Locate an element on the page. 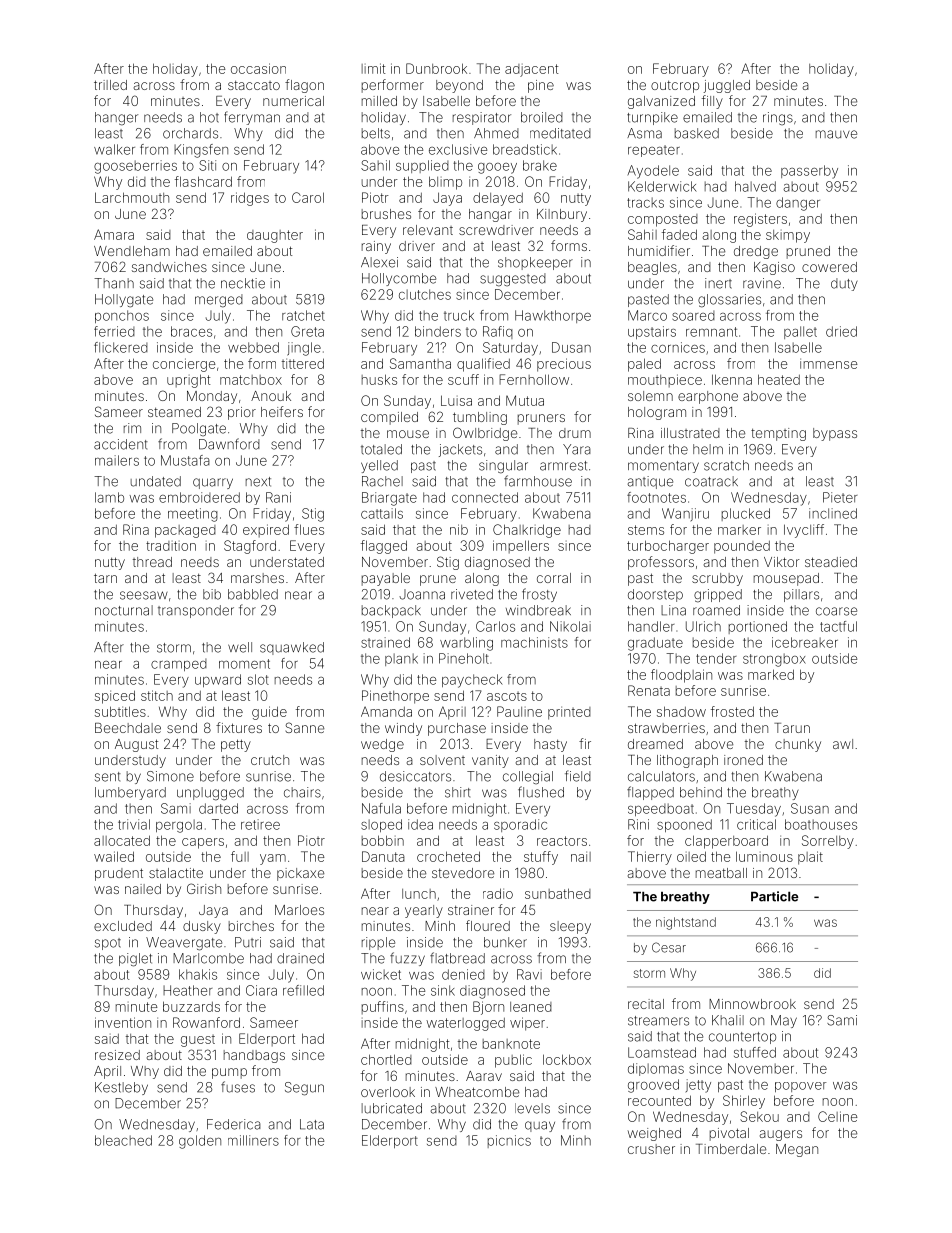 The height and width of the document is (1233, 952). heifers is located at coordinates (282, 411).
